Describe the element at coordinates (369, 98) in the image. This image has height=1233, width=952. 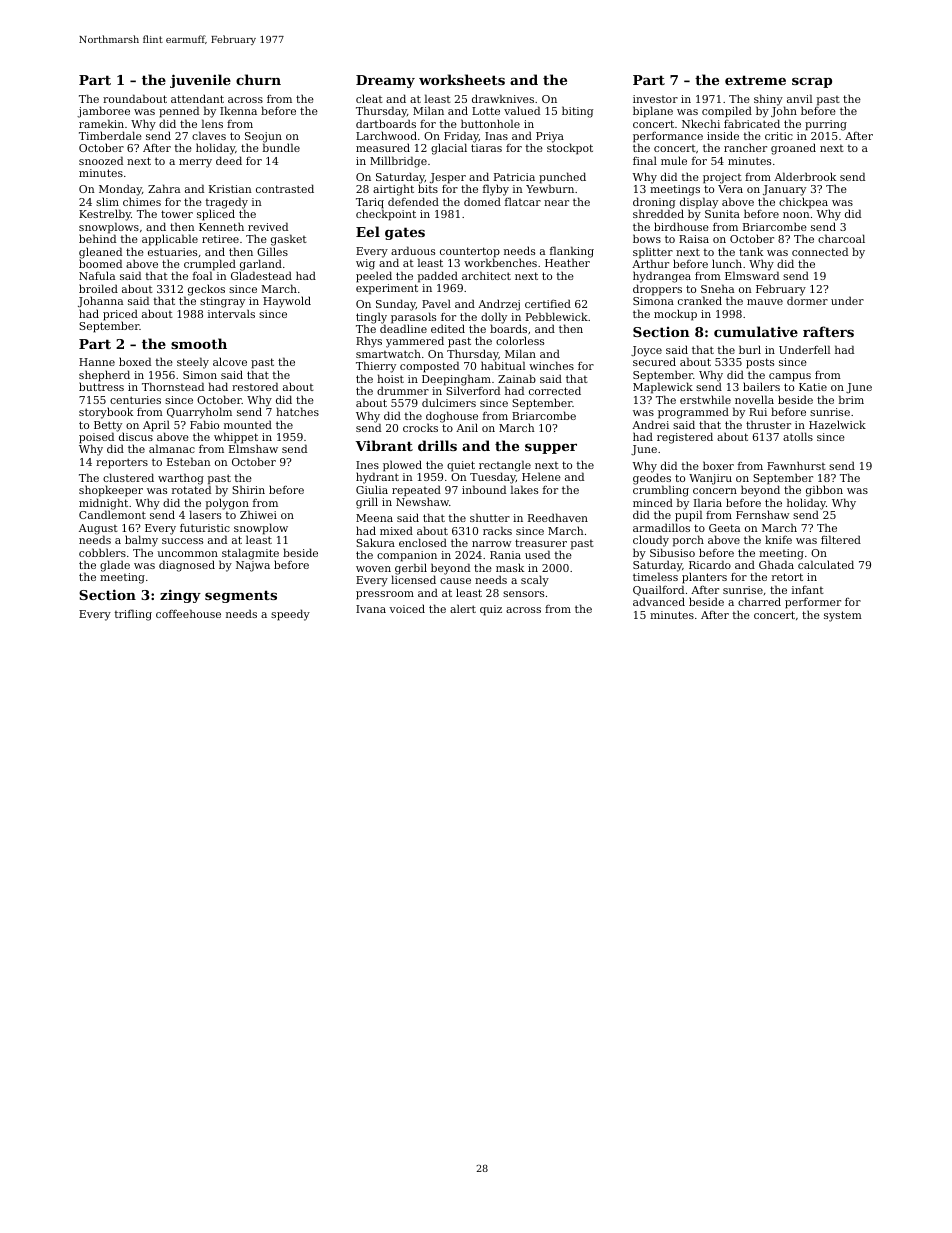
I see `cleat` at that location.
